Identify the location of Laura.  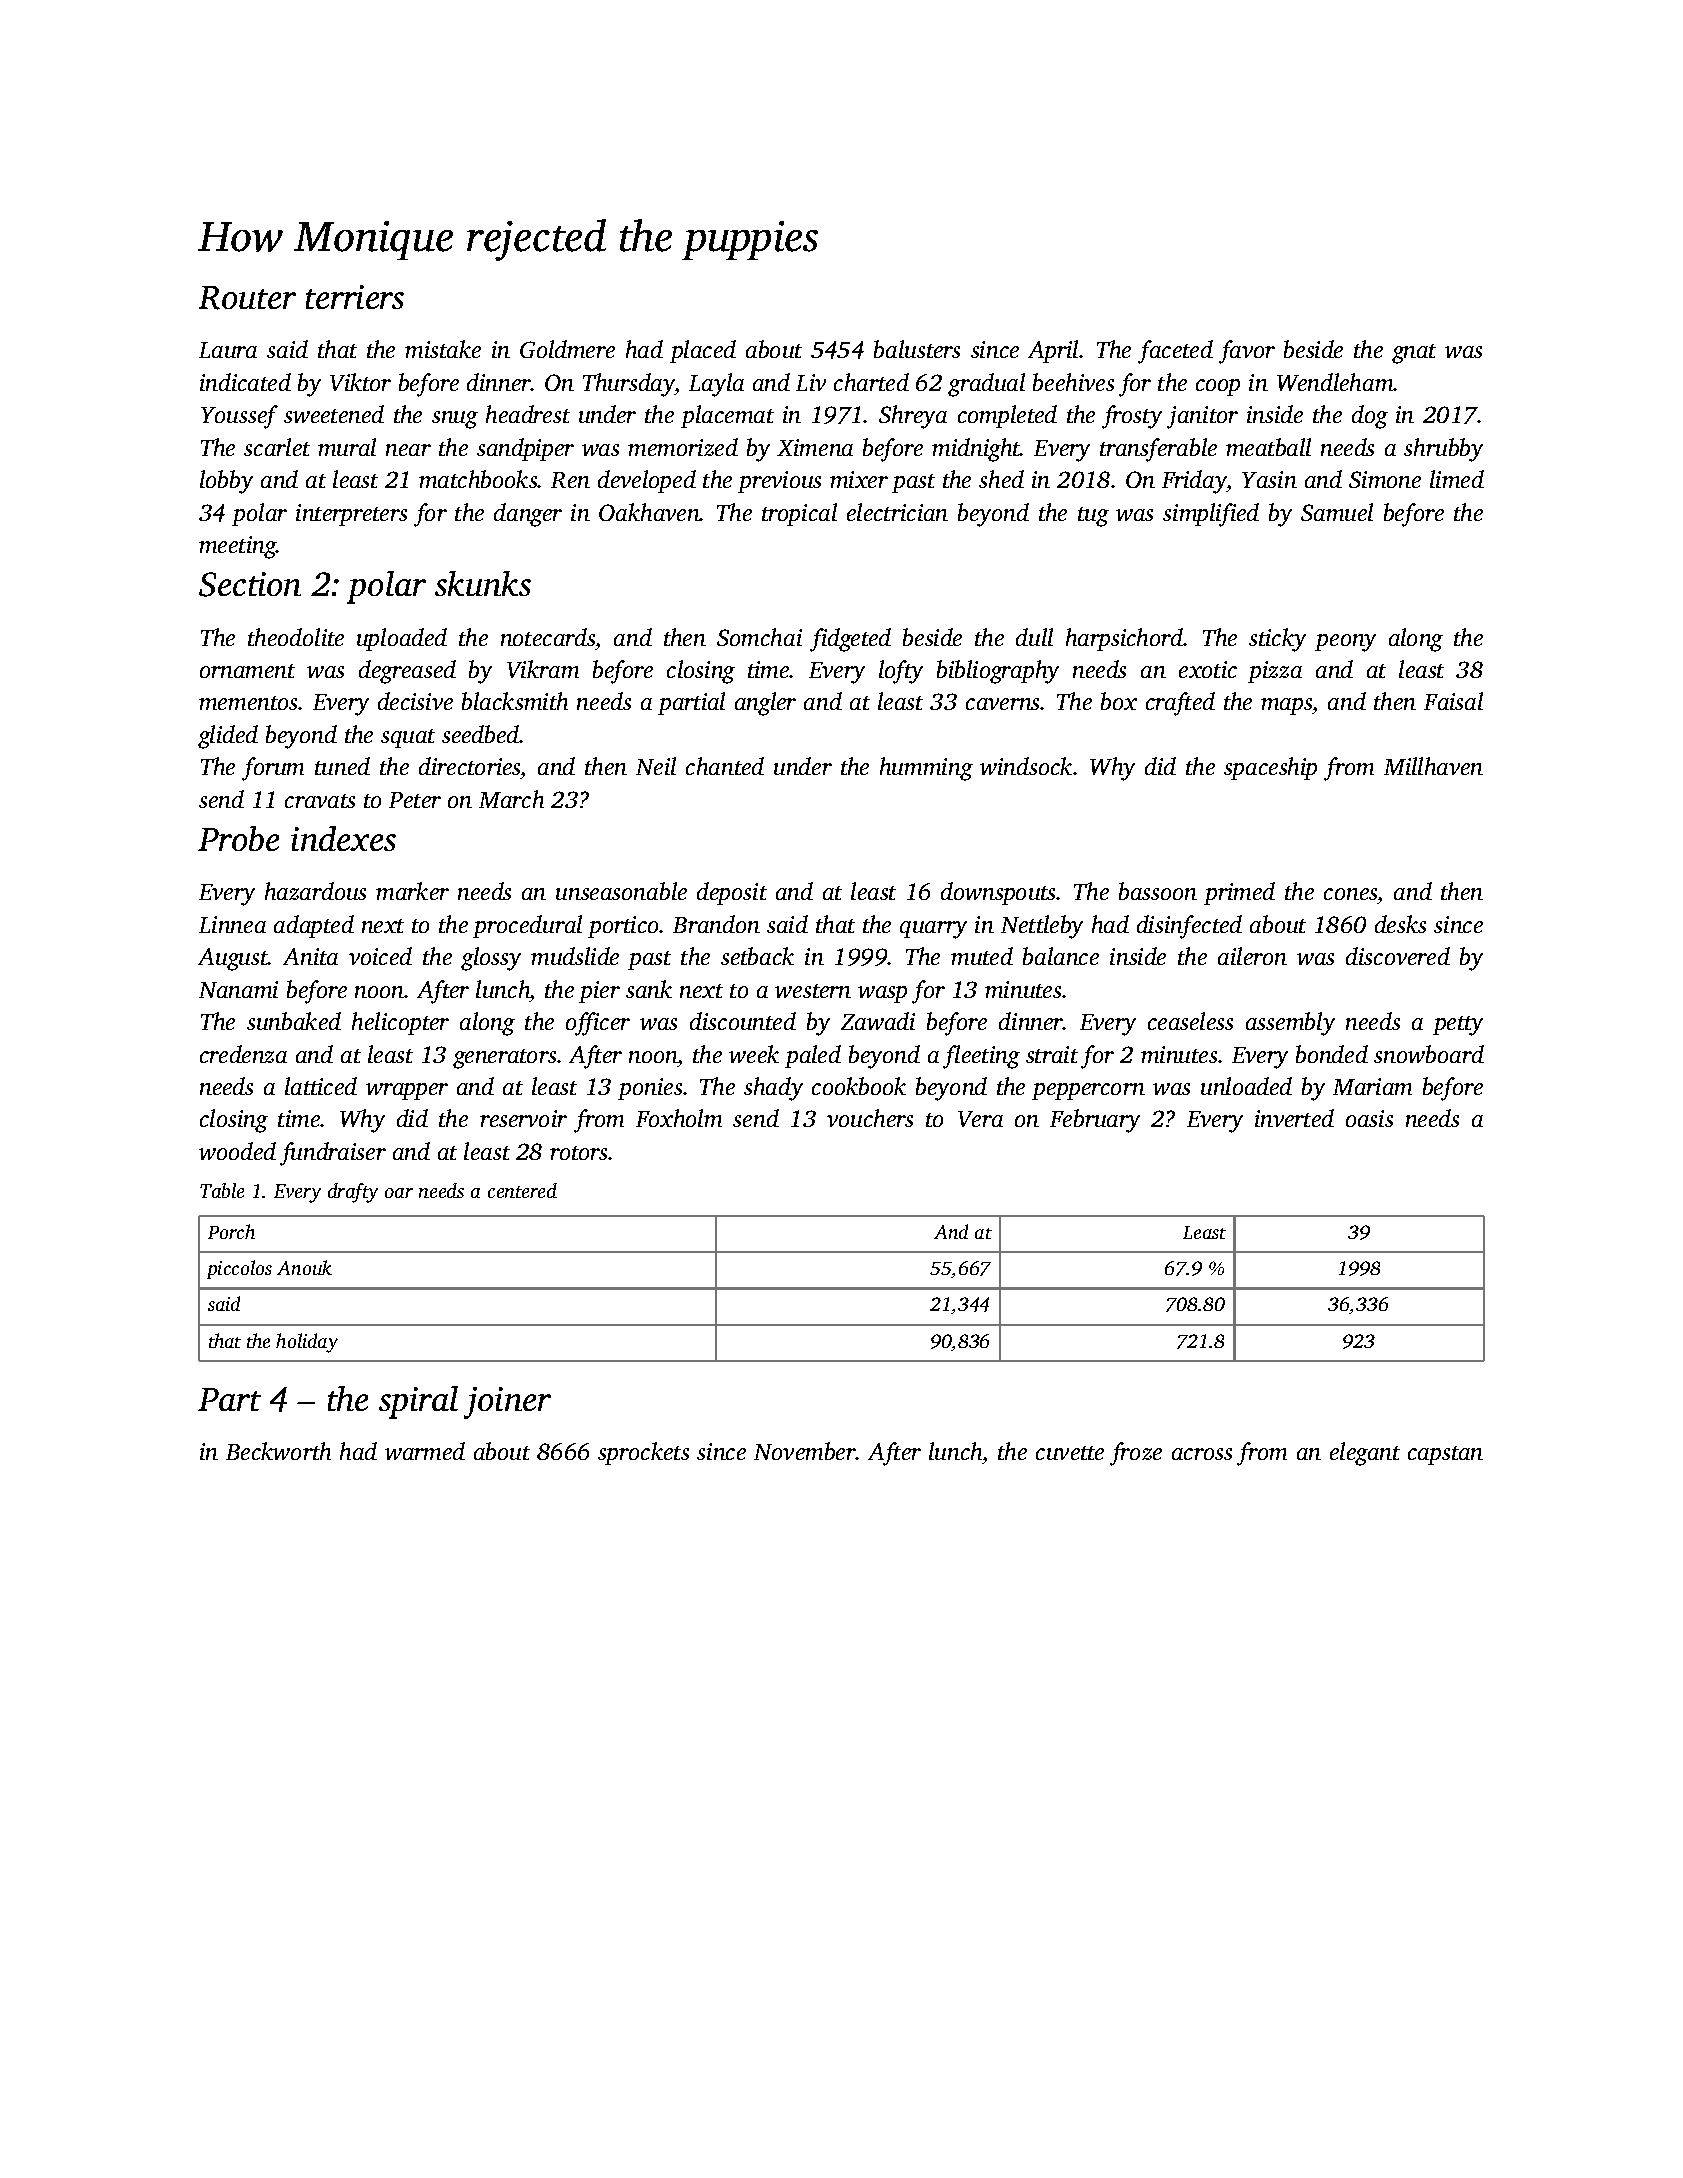
(228, 350).
